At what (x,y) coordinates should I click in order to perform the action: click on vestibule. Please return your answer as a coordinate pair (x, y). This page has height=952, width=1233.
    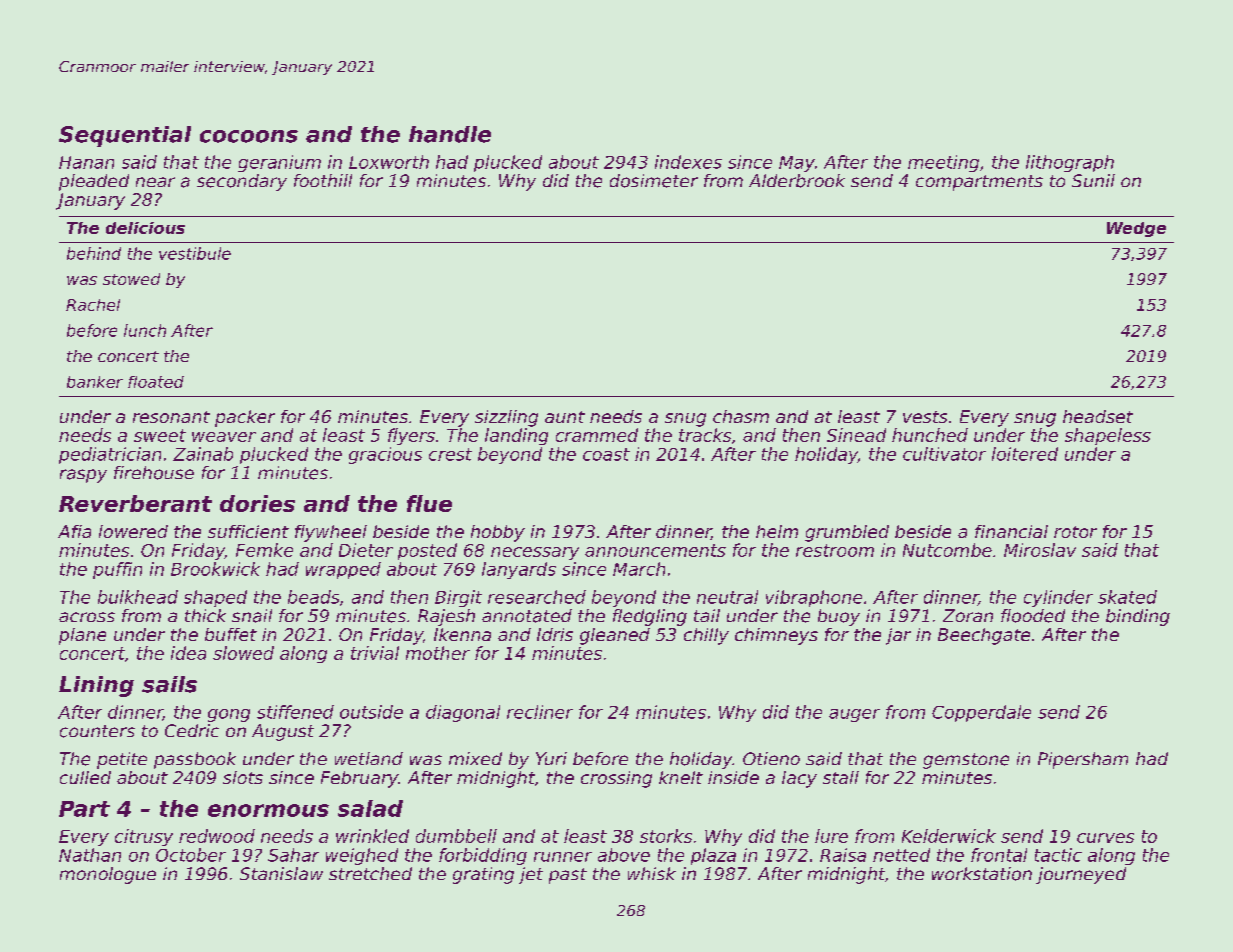
    Looking at the image, I should click on (195, 253).
